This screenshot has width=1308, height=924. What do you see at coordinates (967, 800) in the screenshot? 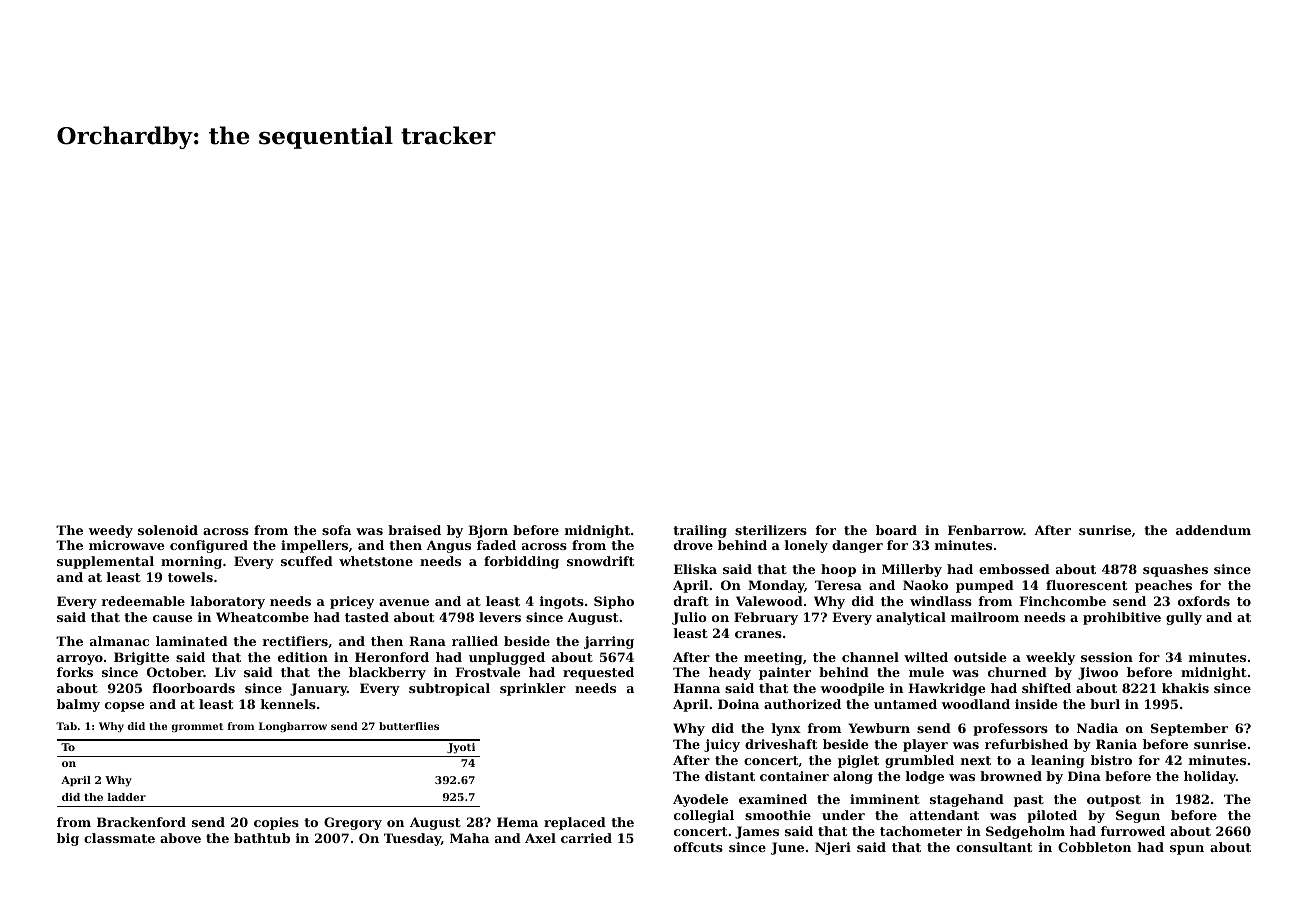
I see `stagehand` at bounding box center [967, 800].
